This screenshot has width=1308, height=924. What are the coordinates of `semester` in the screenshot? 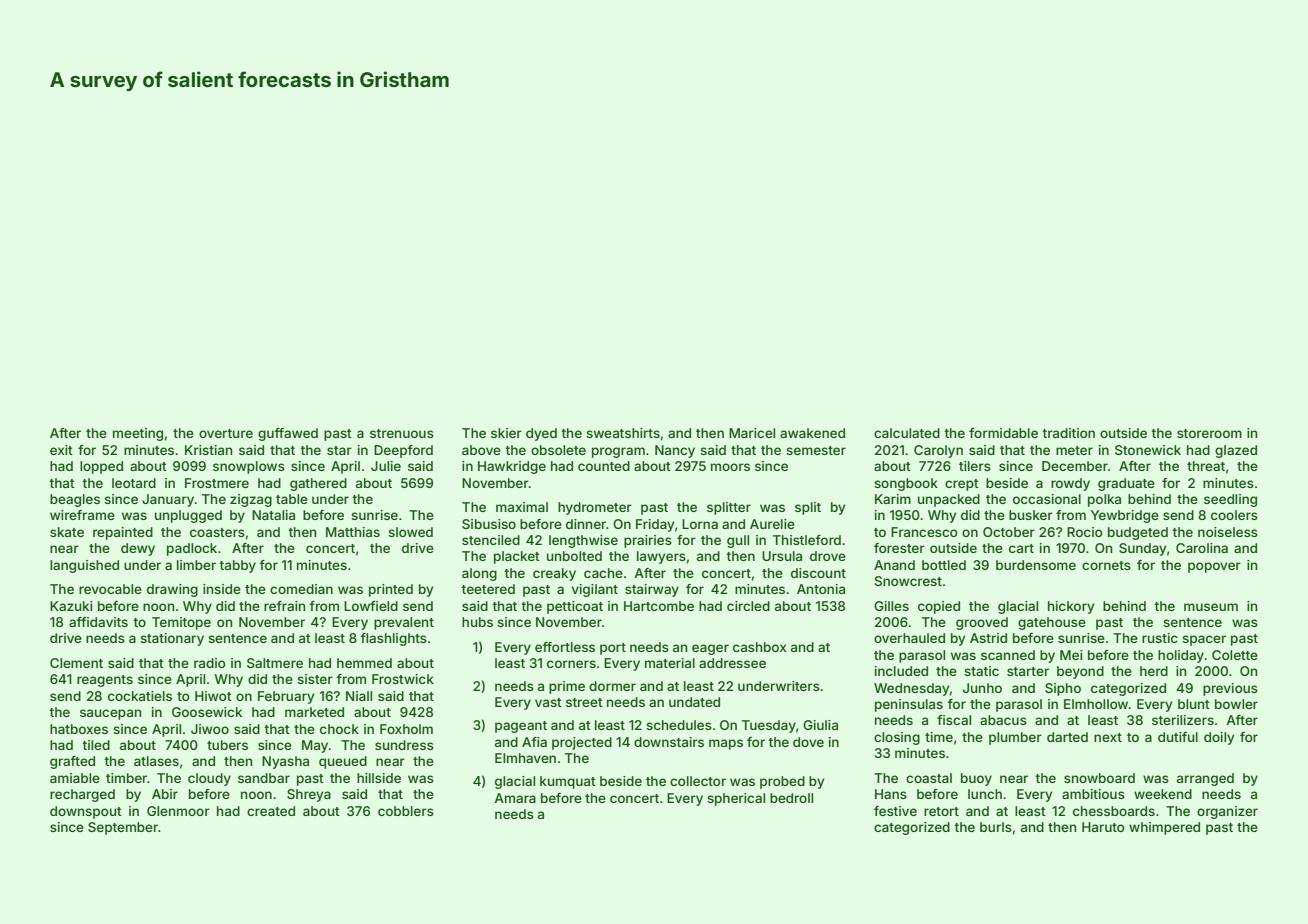 It's located at (816, 450).
